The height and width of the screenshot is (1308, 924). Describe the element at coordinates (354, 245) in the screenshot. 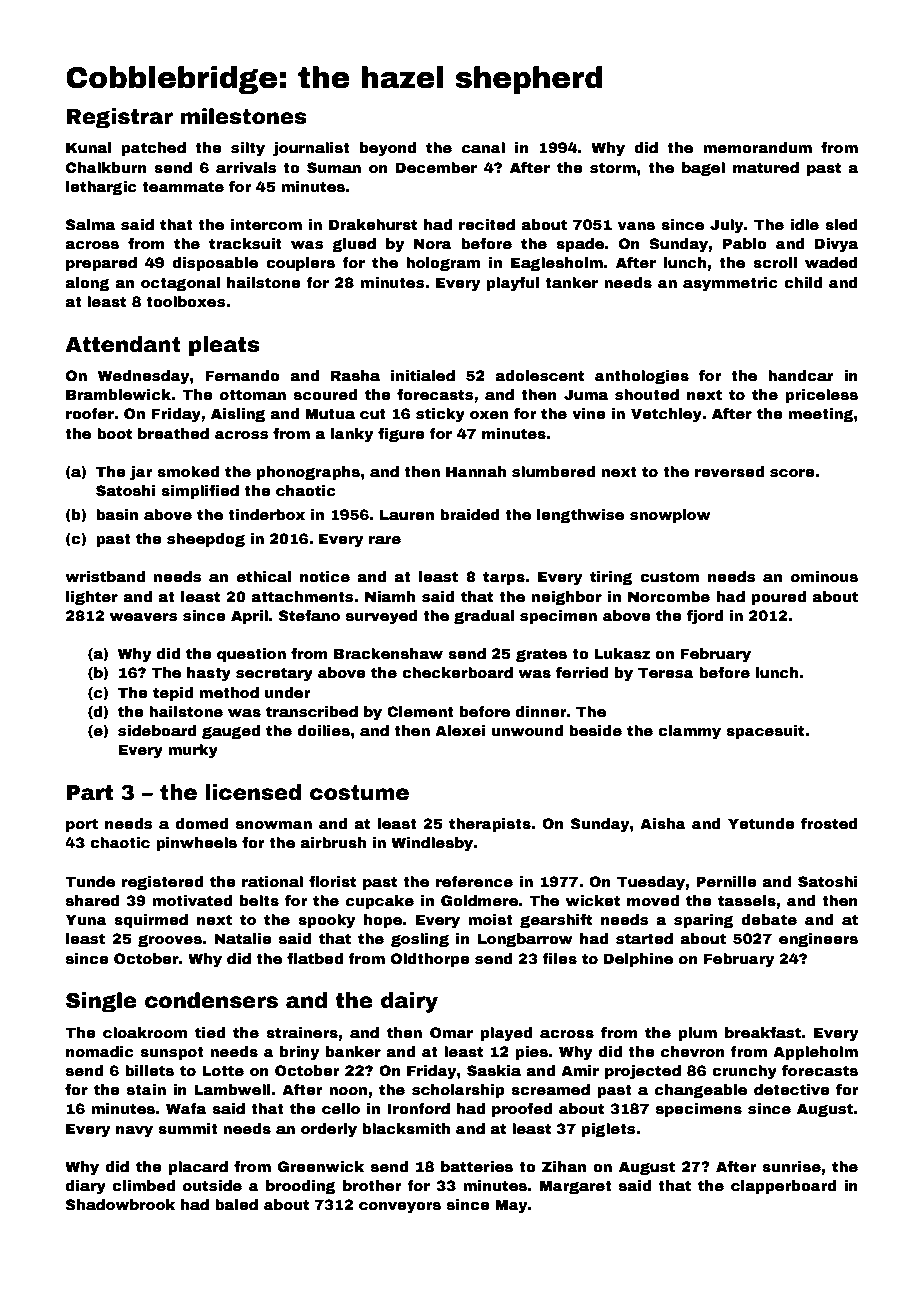

I see `glued` at that location.
